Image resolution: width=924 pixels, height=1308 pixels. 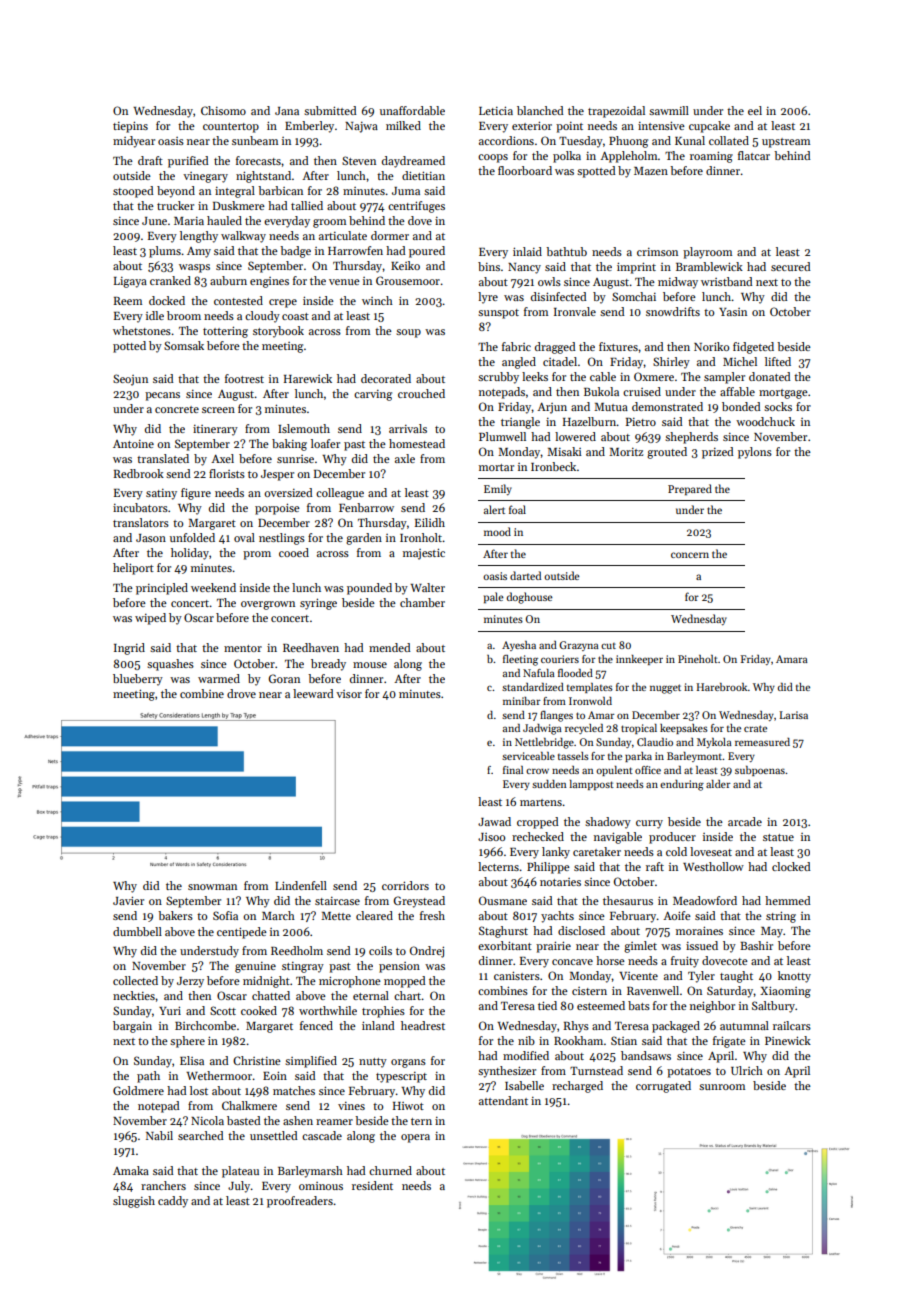 What do you see at coordinates (130, 127) in the page?
I see `tiepins` at bounding box center [130, 127].
